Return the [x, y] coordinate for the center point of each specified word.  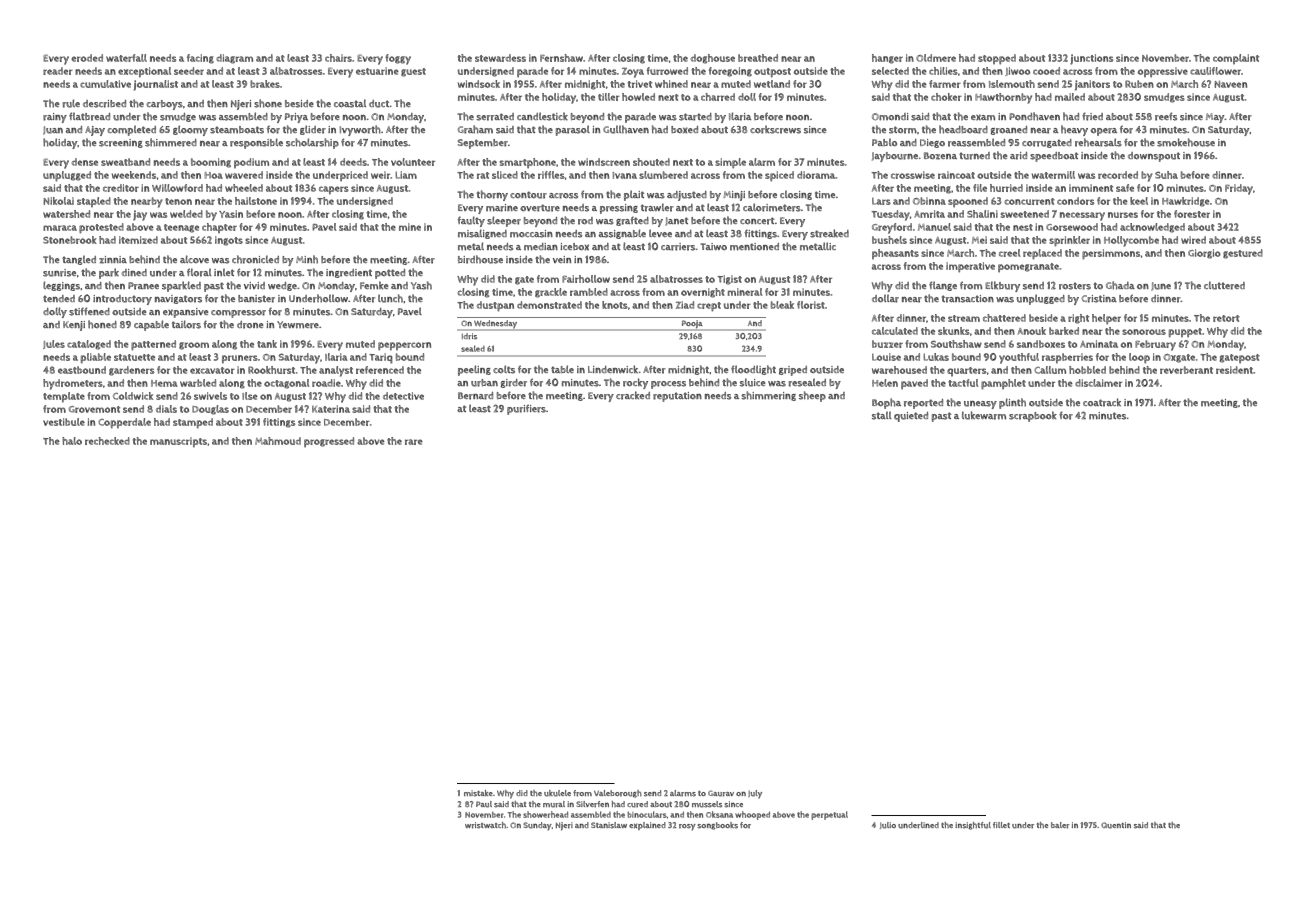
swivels [210, 396]
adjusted [687, 196]
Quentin [1116, 825]
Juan [53, 130]
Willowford [177, 188]
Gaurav [721, 793]
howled [638, 97]
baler [1060, 825]
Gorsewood [1072, 227]
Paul [484, 804]
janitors [1092, 85]
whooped [752, 815]
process [668, 385]
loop [1139, 358]
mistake [478, 793]
